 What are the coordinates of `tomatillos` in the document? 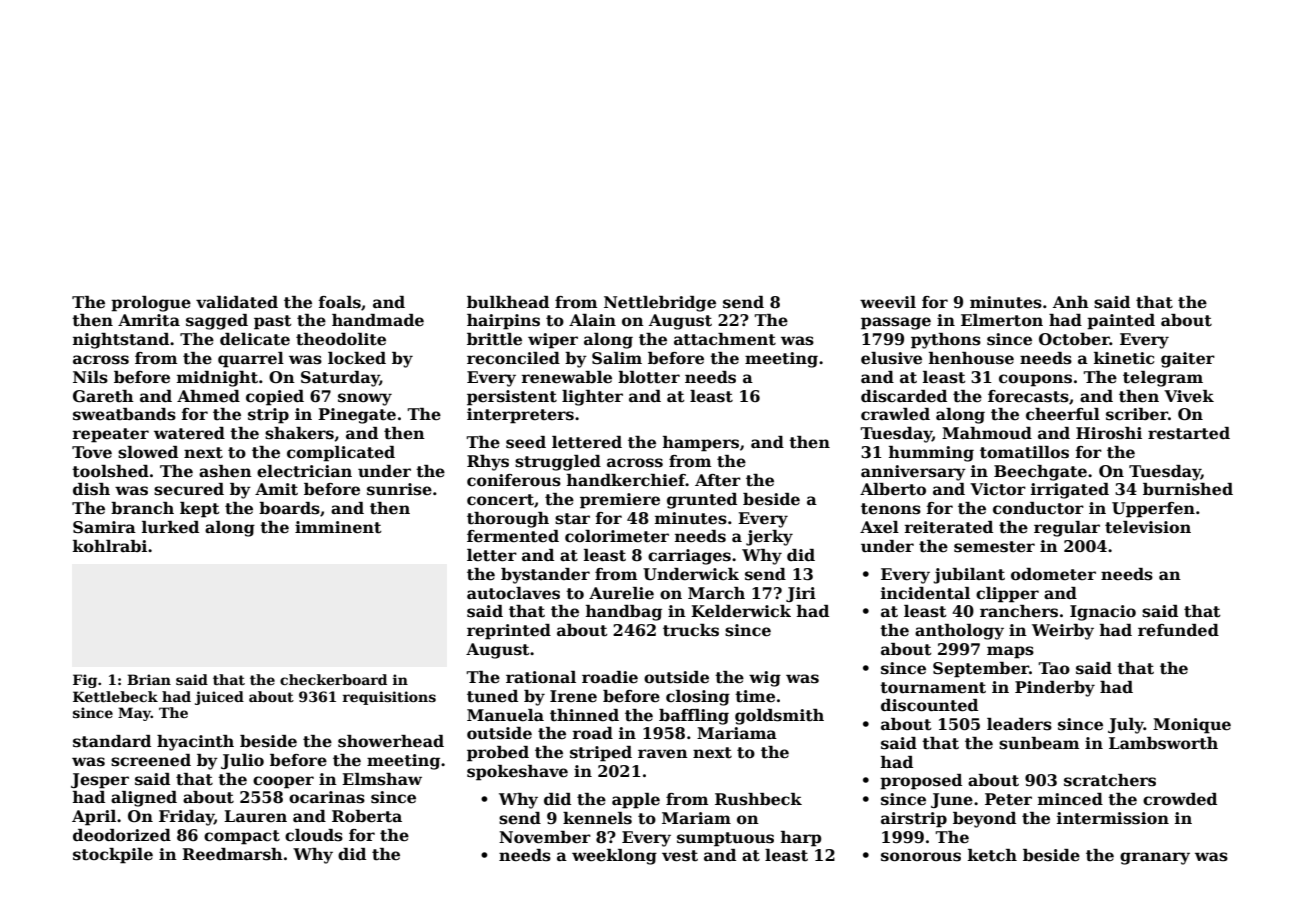 It's located at (1024, 452).
